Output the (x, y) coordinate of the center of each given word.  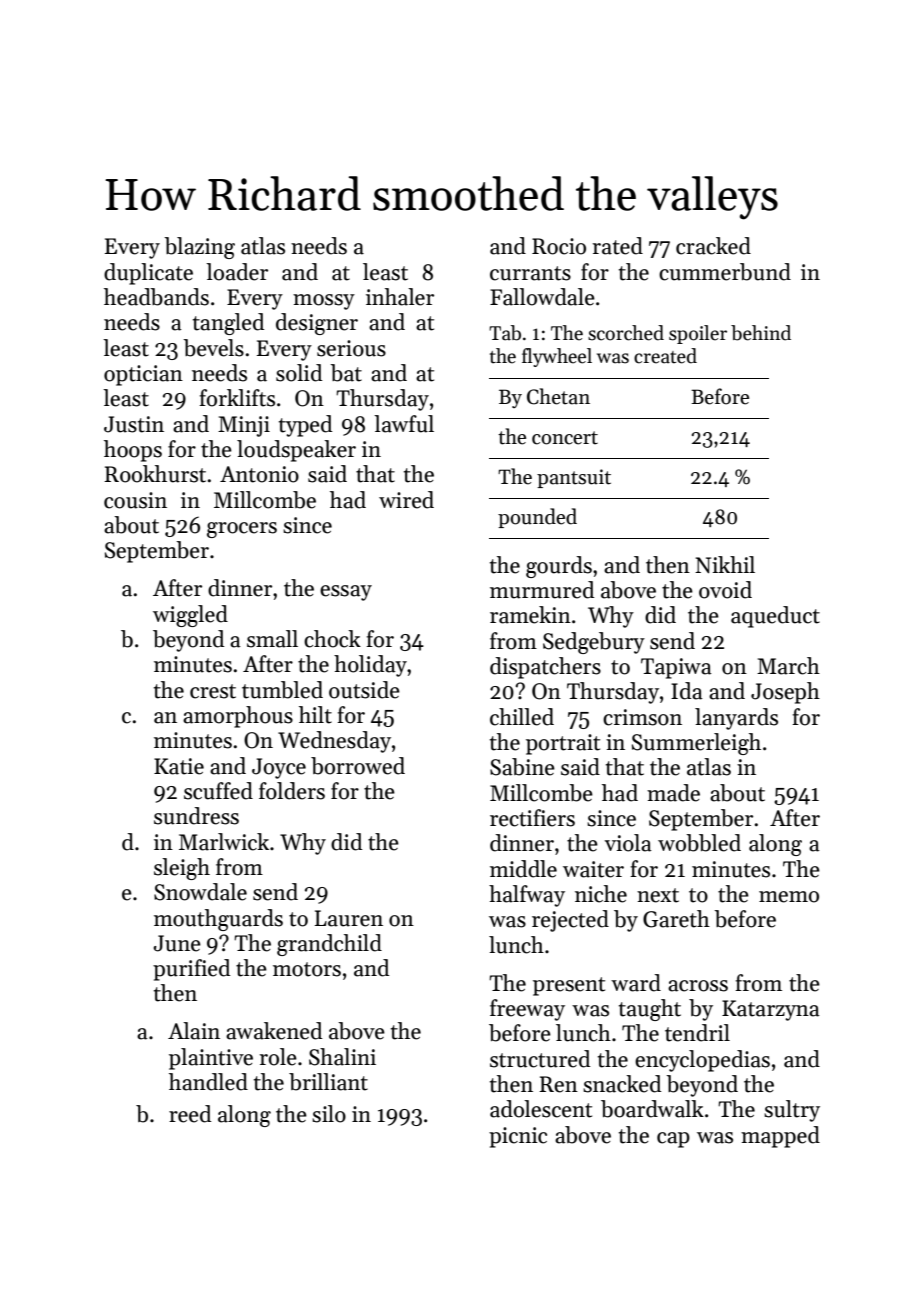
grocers (242, 530)
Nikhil (725, 564)
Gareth (676, 919)
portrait (563, 744)
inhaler (400, 297)
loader (237, 272)
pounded (537, 518)
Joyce (279, 768)
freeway (527, 1010)
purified (191, 970)
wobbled (699, 843)
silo (329, 1114)
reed (190, 1114)
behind (761, 333)
